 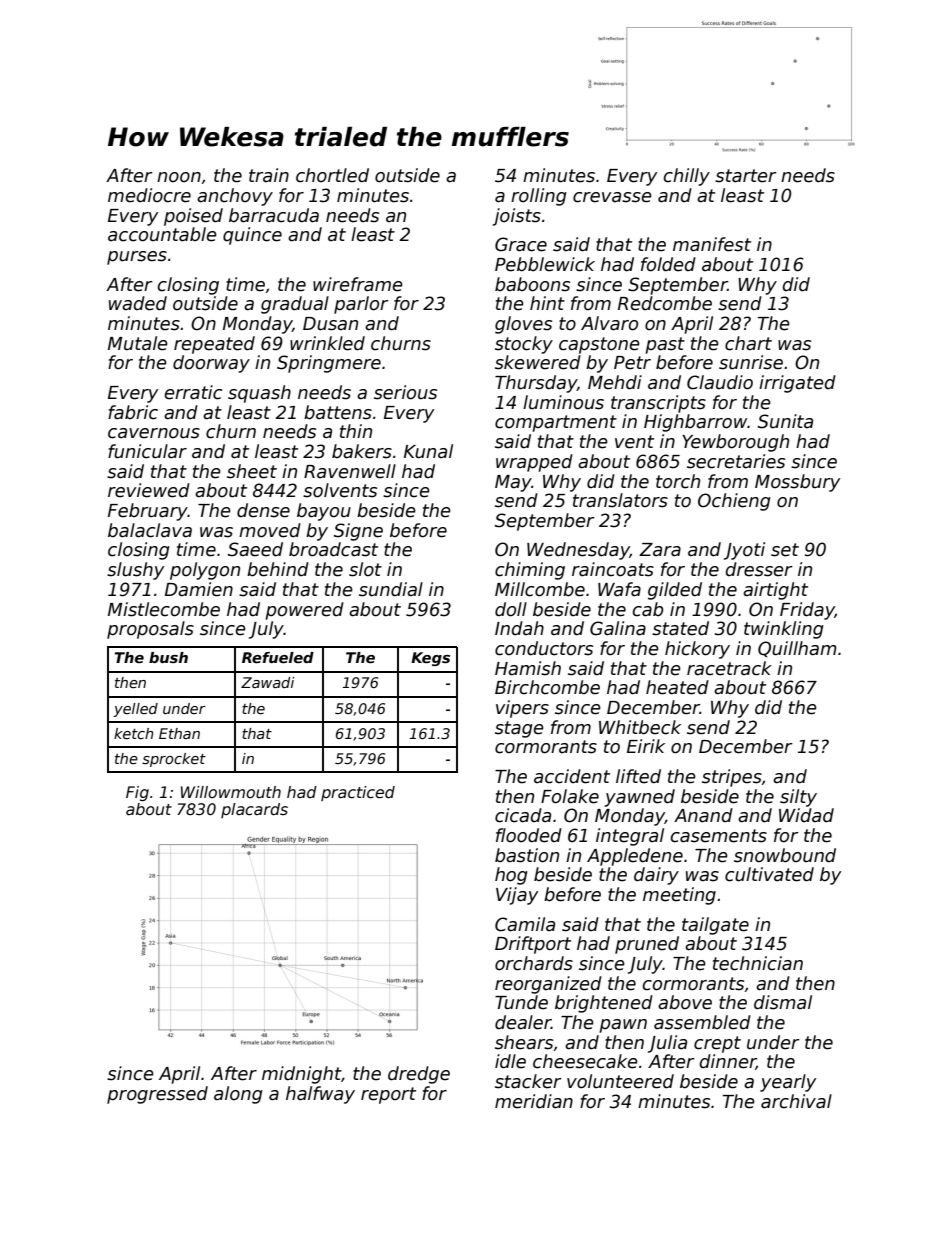 What do you see at coordinates (238, 1095) in the image?
I see `along` at bounding box center [238, 1095].
